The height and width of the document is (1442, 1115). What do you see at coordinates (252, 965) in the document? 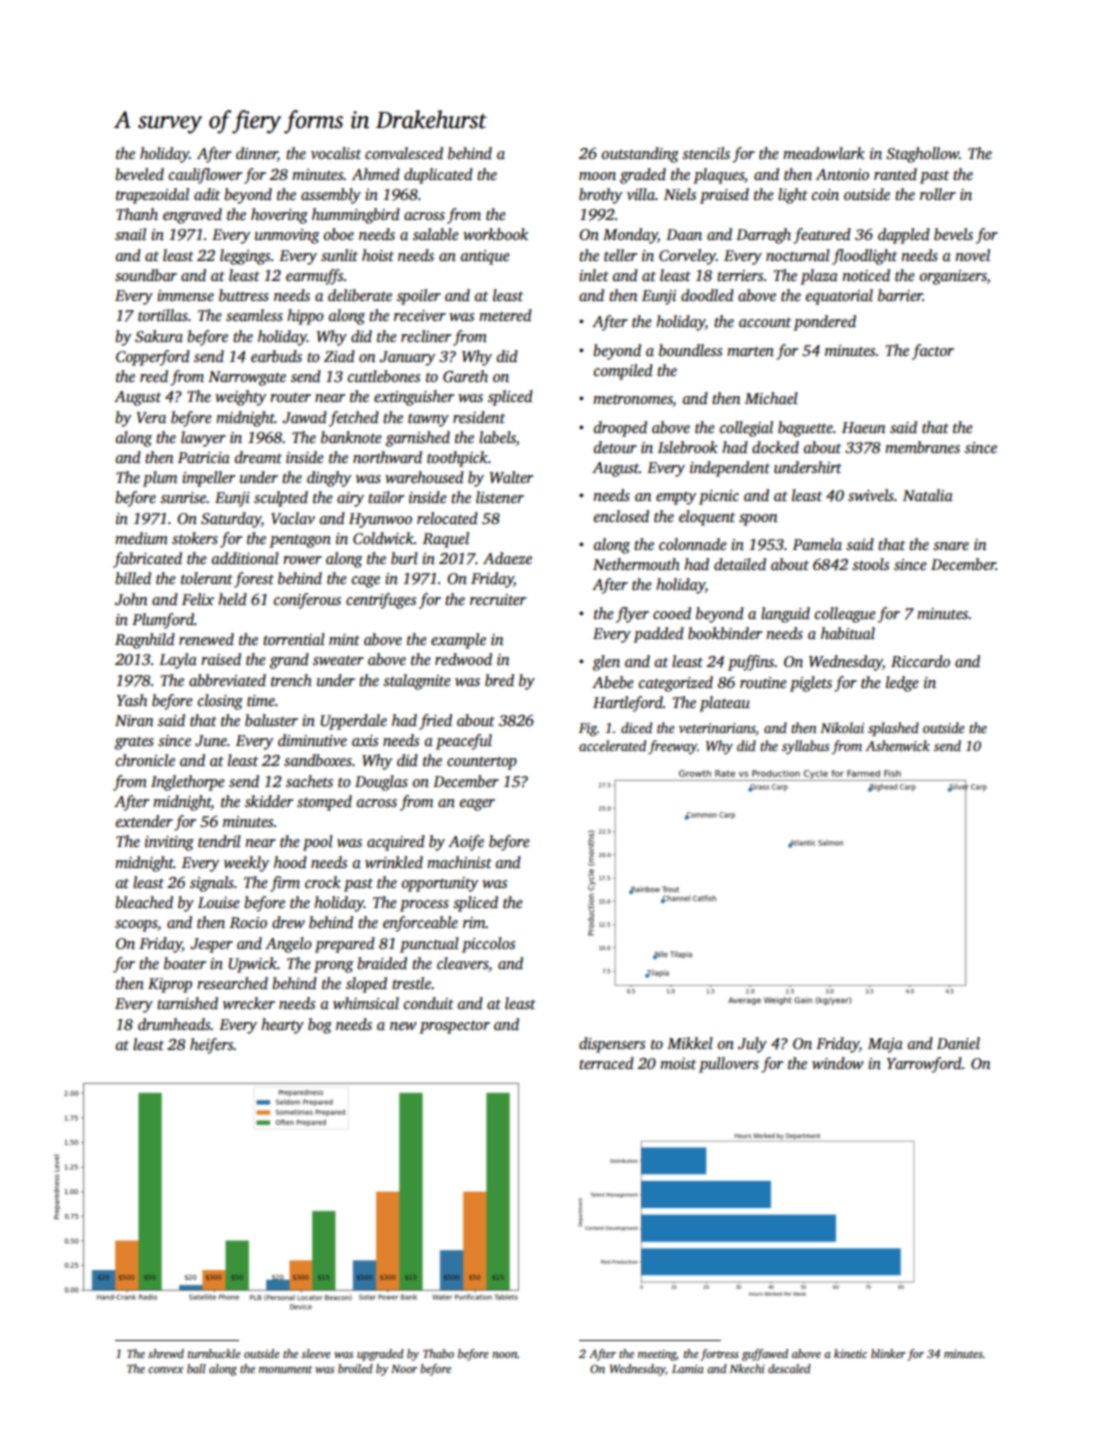
I see `Upwick` at bounding box center [252, 965].
